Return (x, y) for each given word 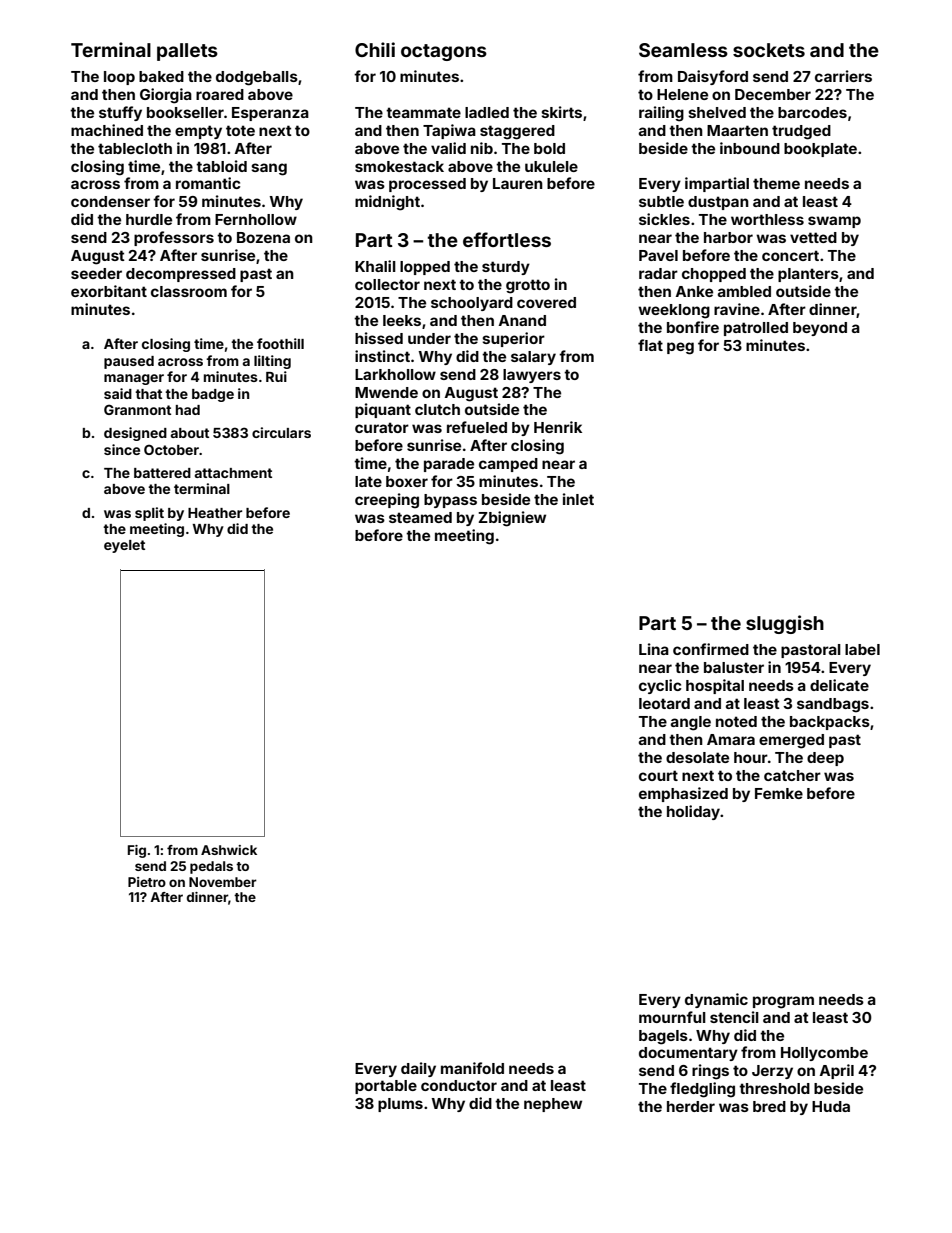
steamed (420, 517)
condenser (110, 201)
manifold (472, 1068)
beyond (820, 329)
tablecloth (135, 148)
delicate (839, 685)
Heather (215, 513)
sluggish (785, 624)
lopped (425, 268)
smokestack (399, 166)
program (783, 1002)
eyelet (124, 546)
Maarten (737, 130)
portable (386, 1087)
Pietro (147, 882)
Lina (654, 649)
